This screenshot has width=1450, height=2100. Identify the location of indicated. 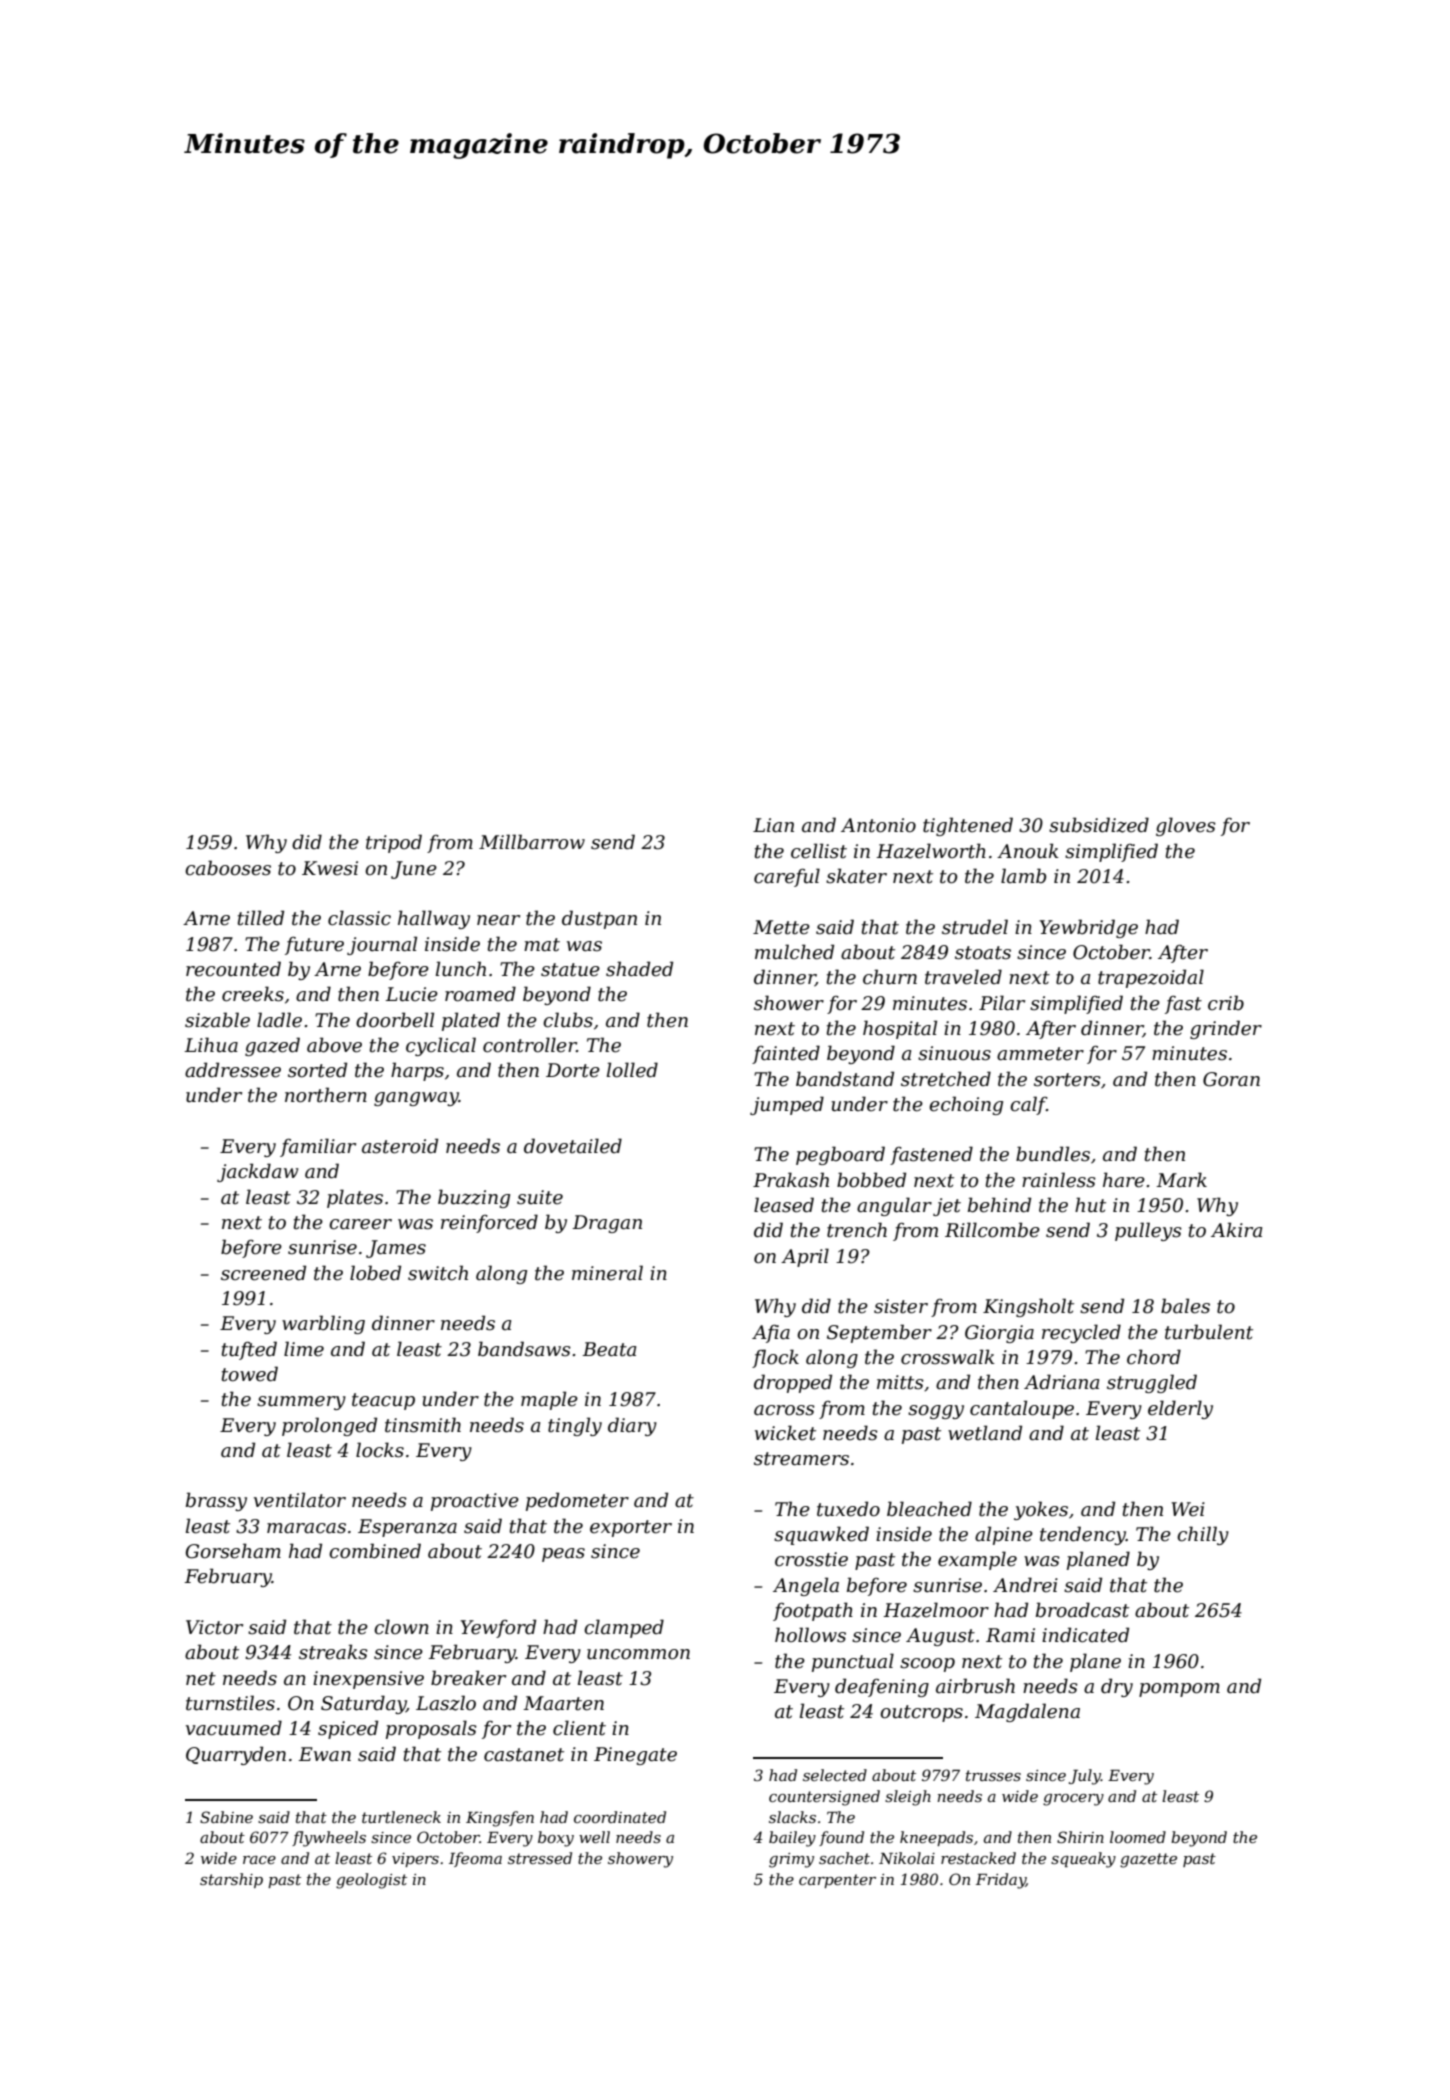
(1085, 1635).
